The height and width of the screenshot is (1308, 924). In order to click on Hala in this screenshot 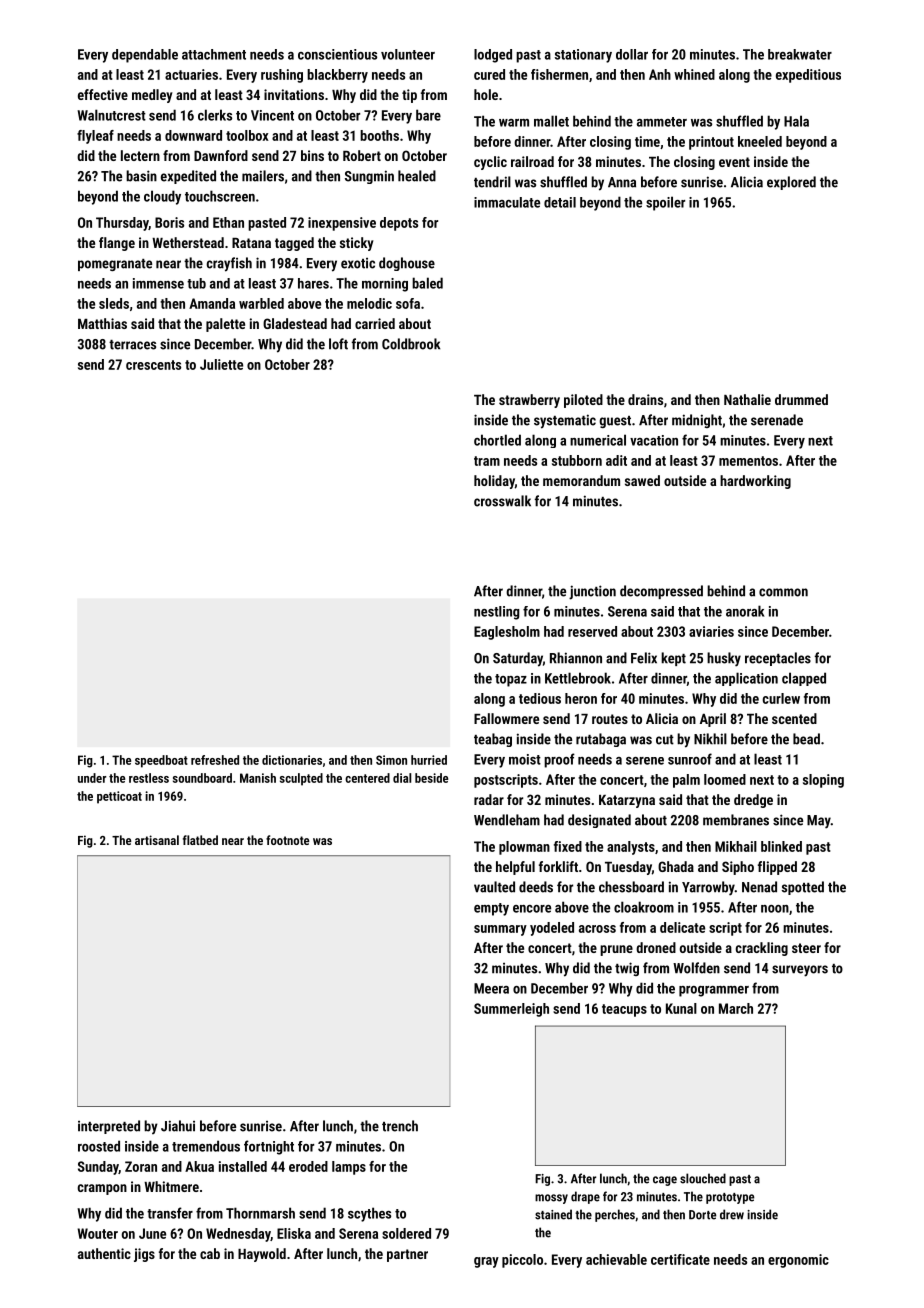, I will do `click(796, 121)`.
